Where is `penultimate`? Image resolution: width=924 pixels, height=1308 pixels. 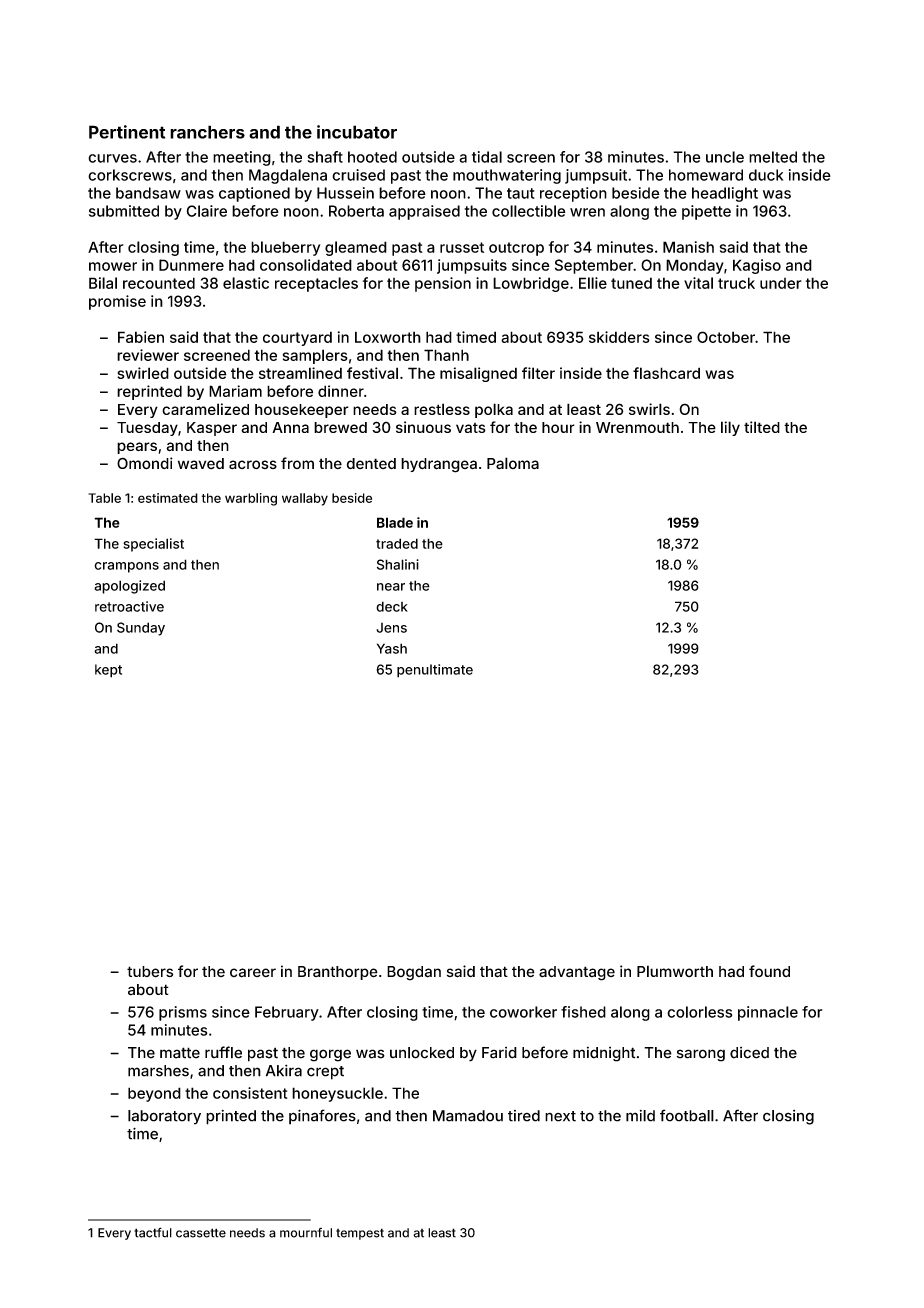
penultimate is located at coordinates (435, 671).
